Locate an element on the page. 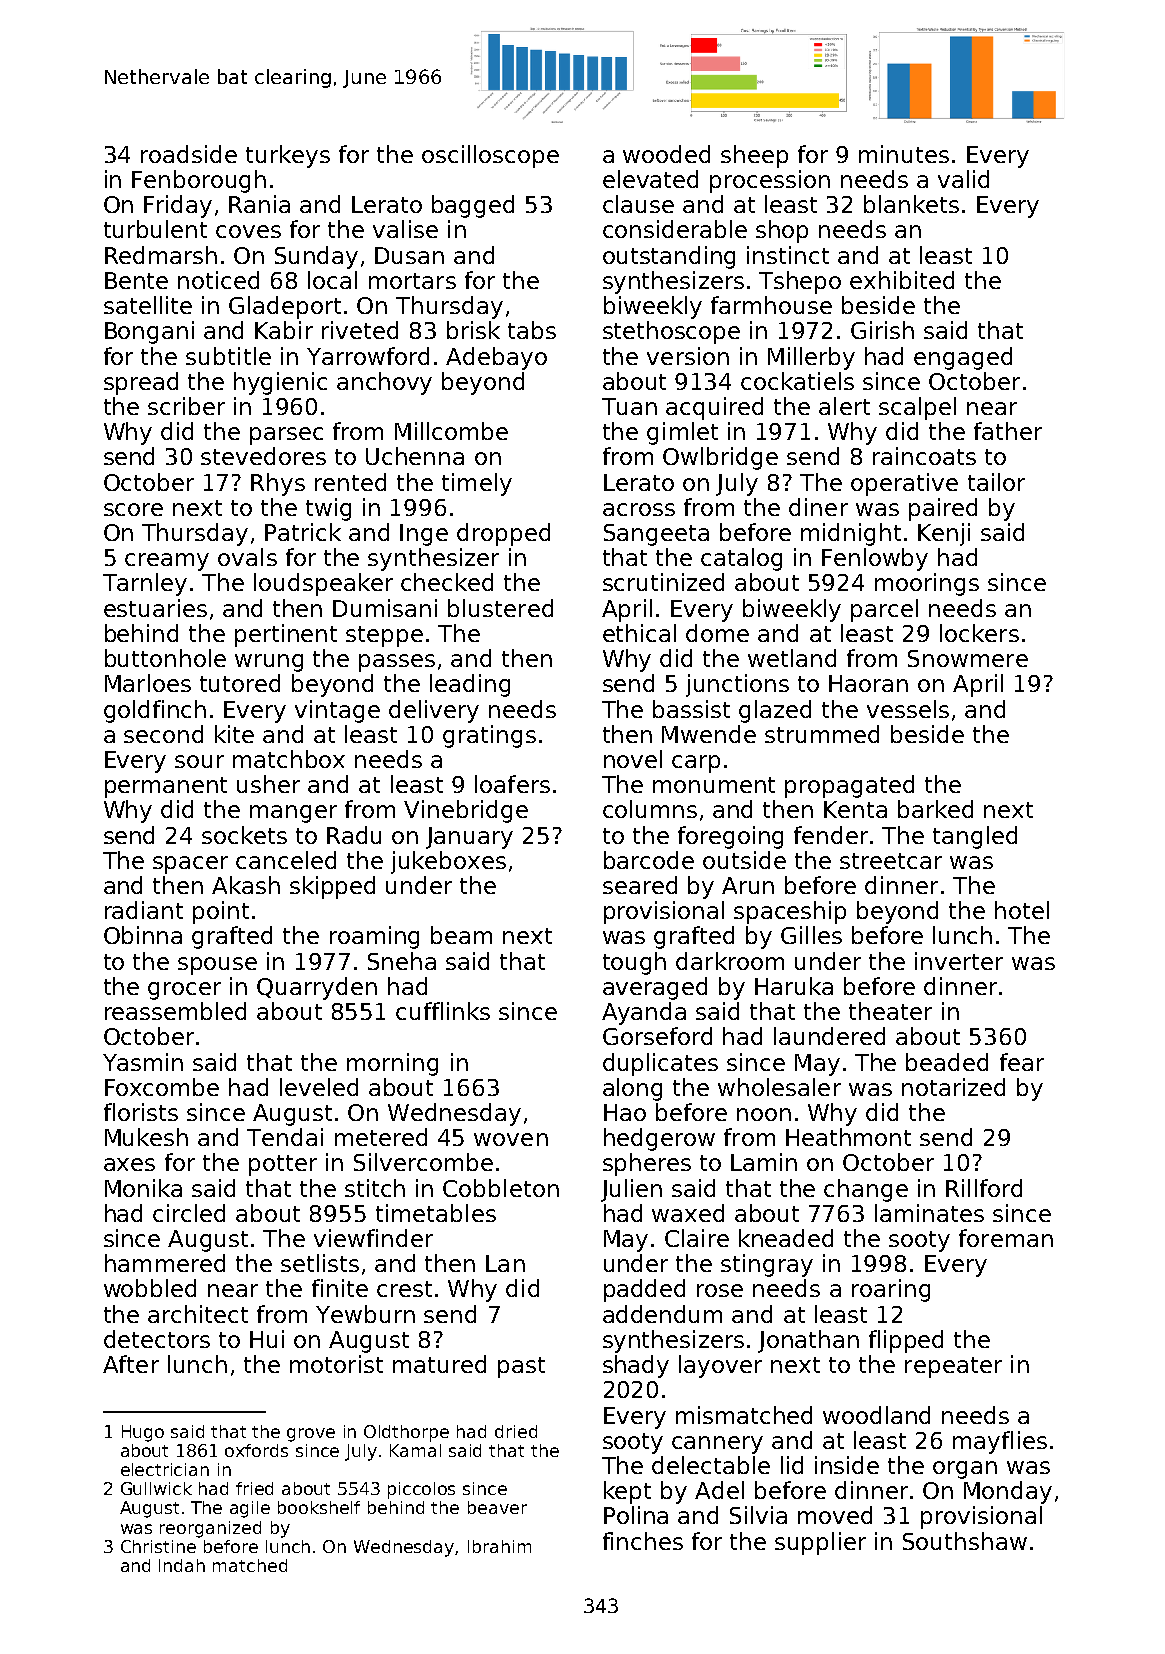  Ibrahim is located at coordinates (499, 1546).
